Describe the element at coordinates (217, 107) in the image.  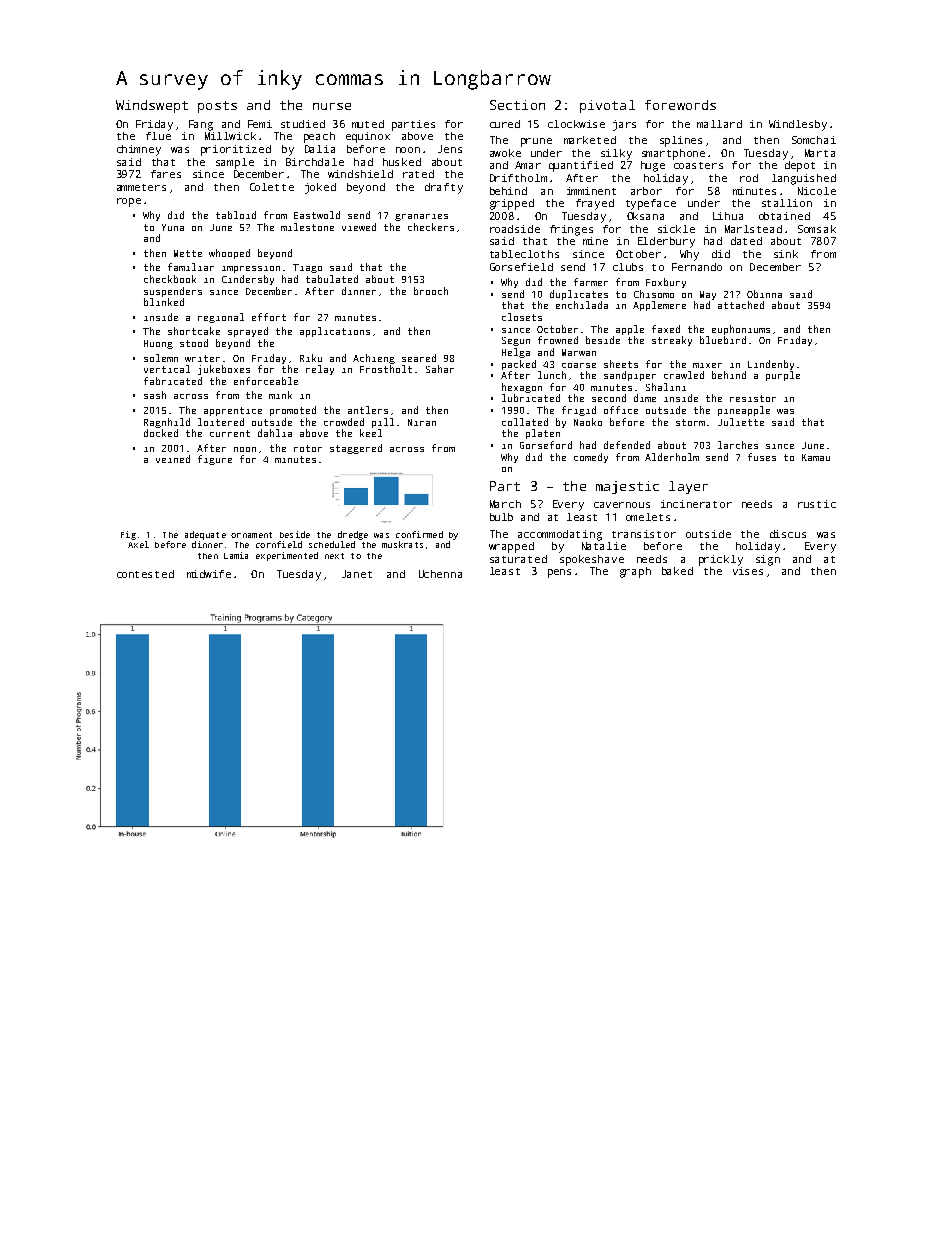
I see `posts` at that location.
